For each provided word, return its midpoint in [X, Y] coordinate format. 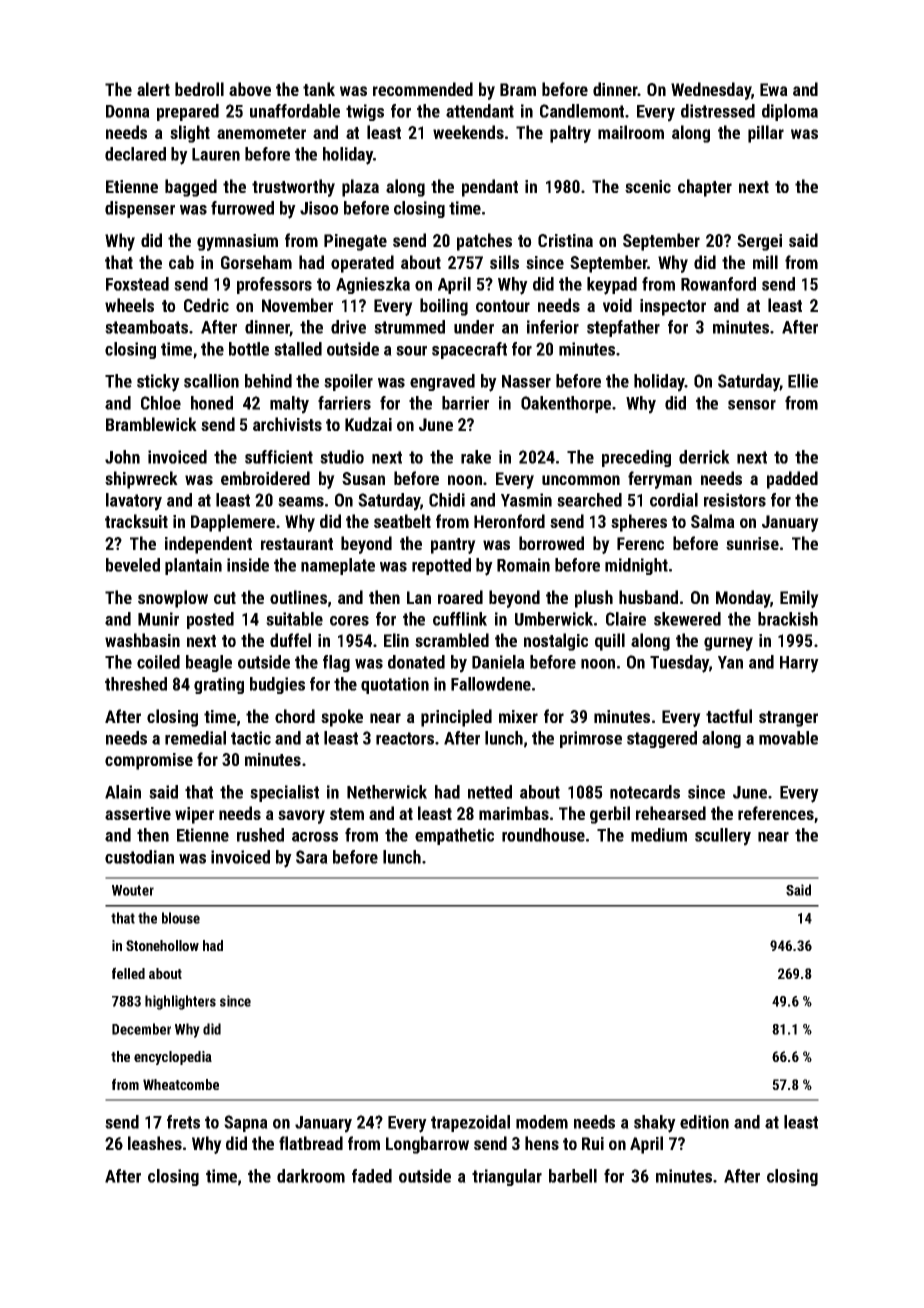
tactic [251, 738]
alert [153, 89]
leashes [155, 1143]
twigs [365, 112]
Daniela [498, 662]
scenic [648, 186]
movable [788, 738]
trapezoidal [470, 1123]
